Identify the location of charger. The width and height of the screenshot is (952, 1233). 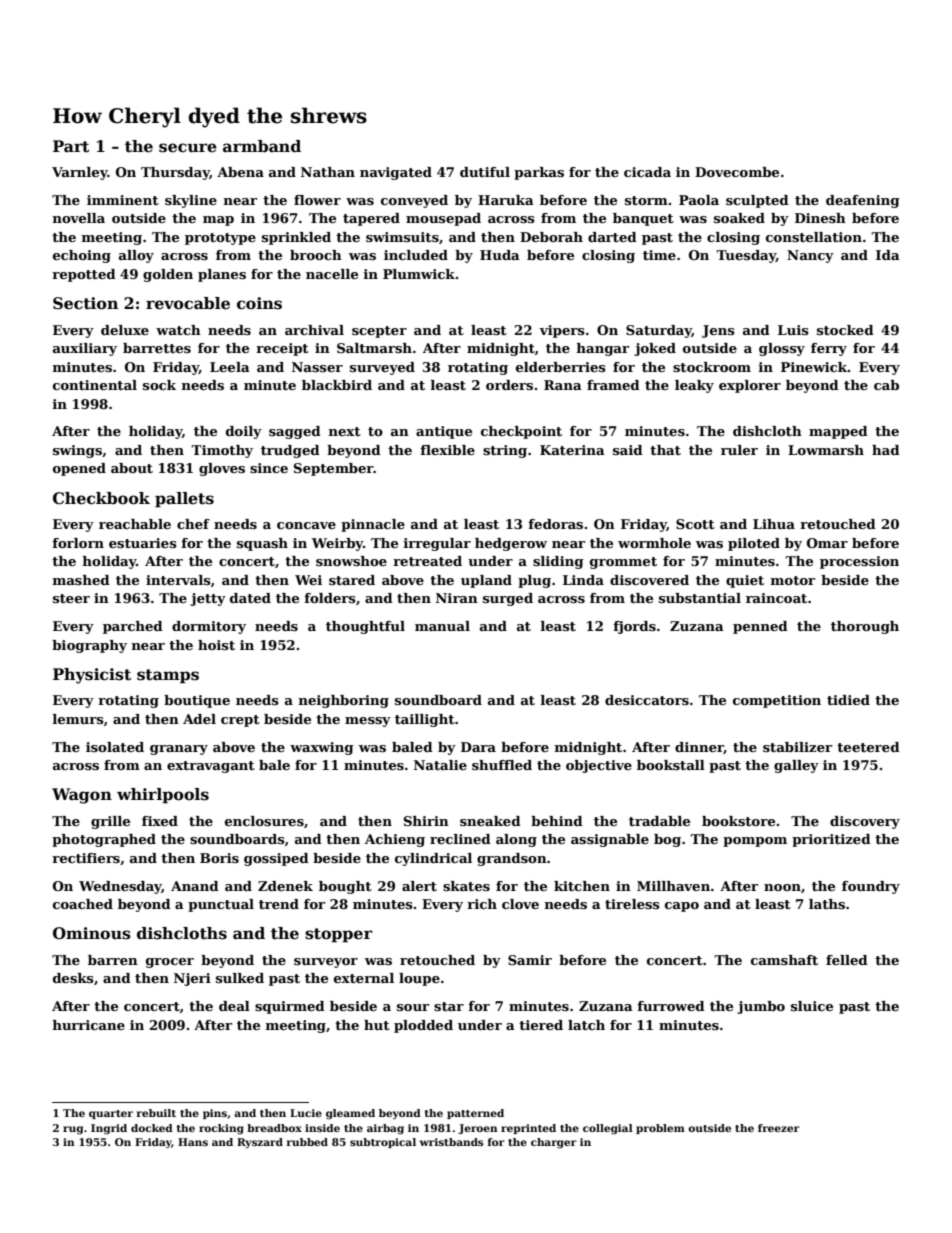
(554, 1143).
